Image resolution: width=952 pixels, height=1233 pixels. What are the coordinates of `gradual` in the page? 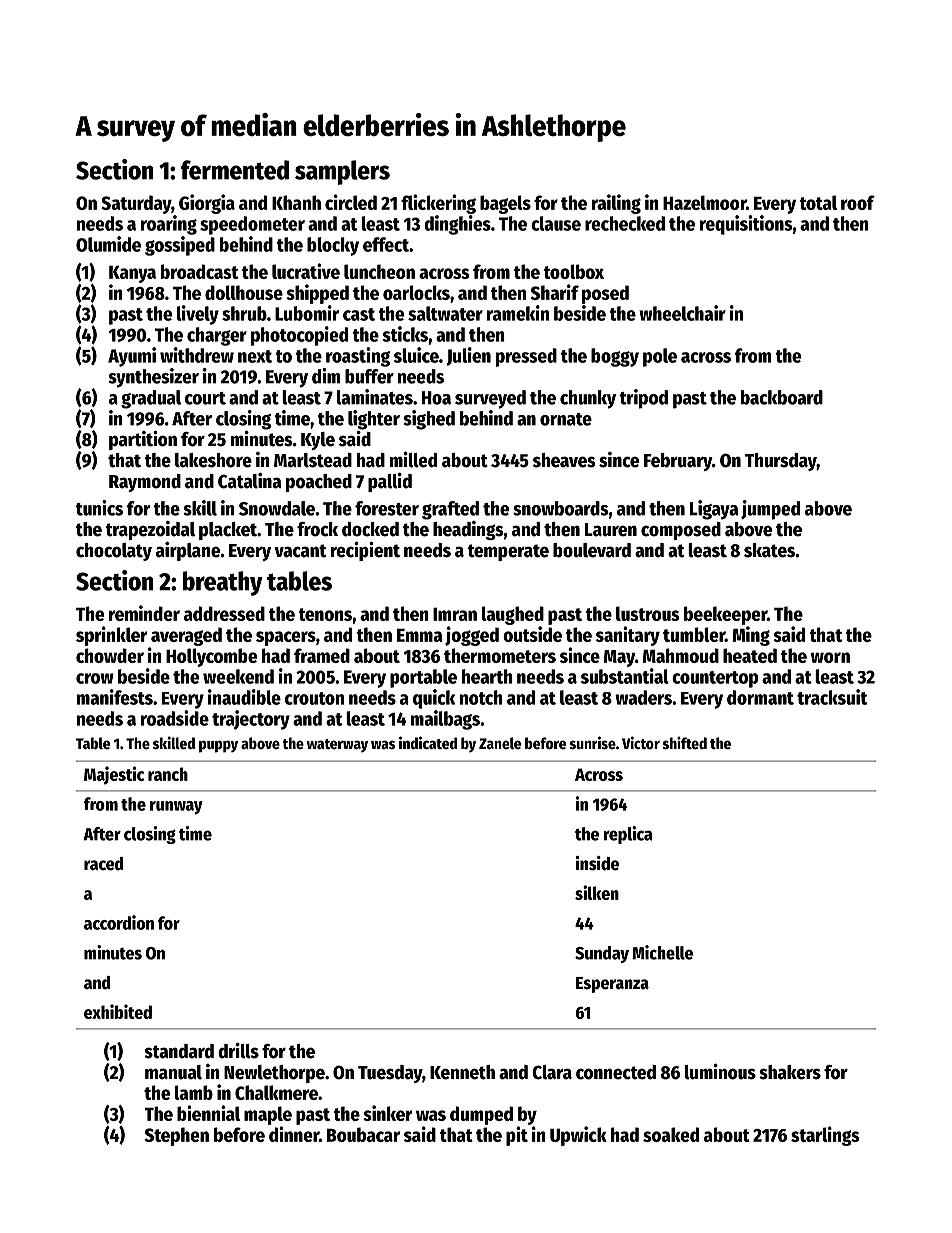 It's located at (151, 399).
